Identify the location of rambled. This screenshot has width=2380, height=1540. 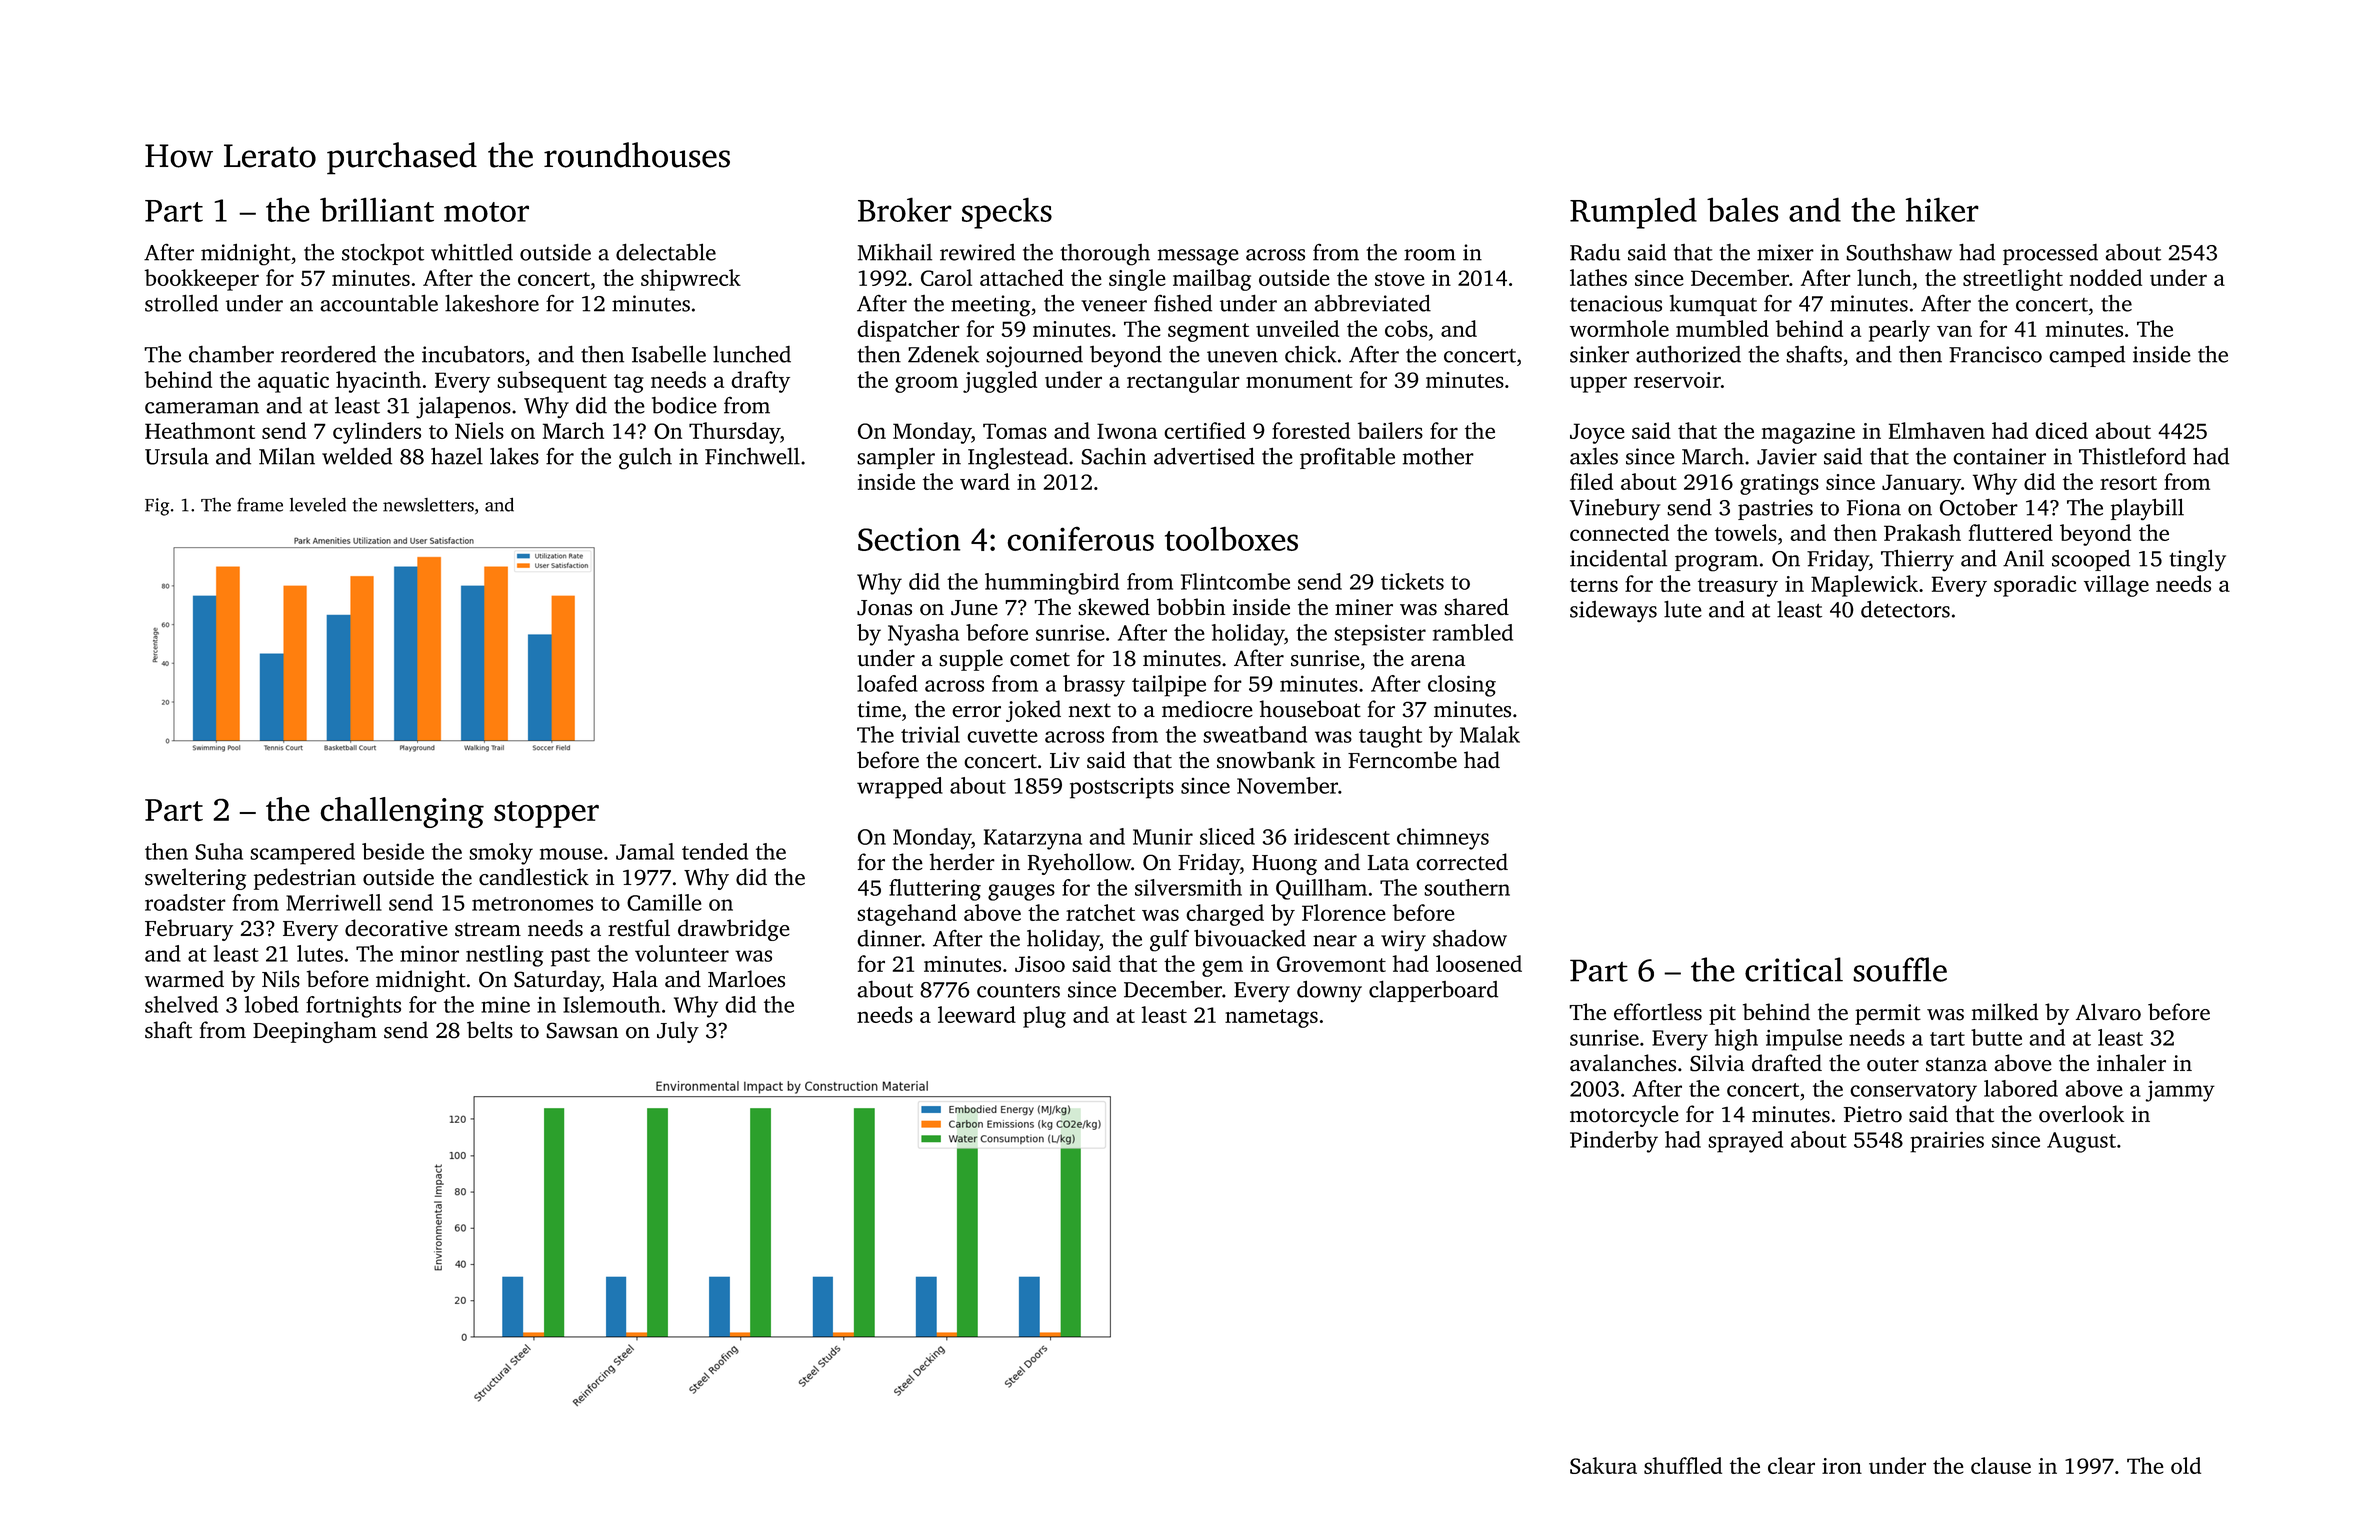
(1473, 632).
